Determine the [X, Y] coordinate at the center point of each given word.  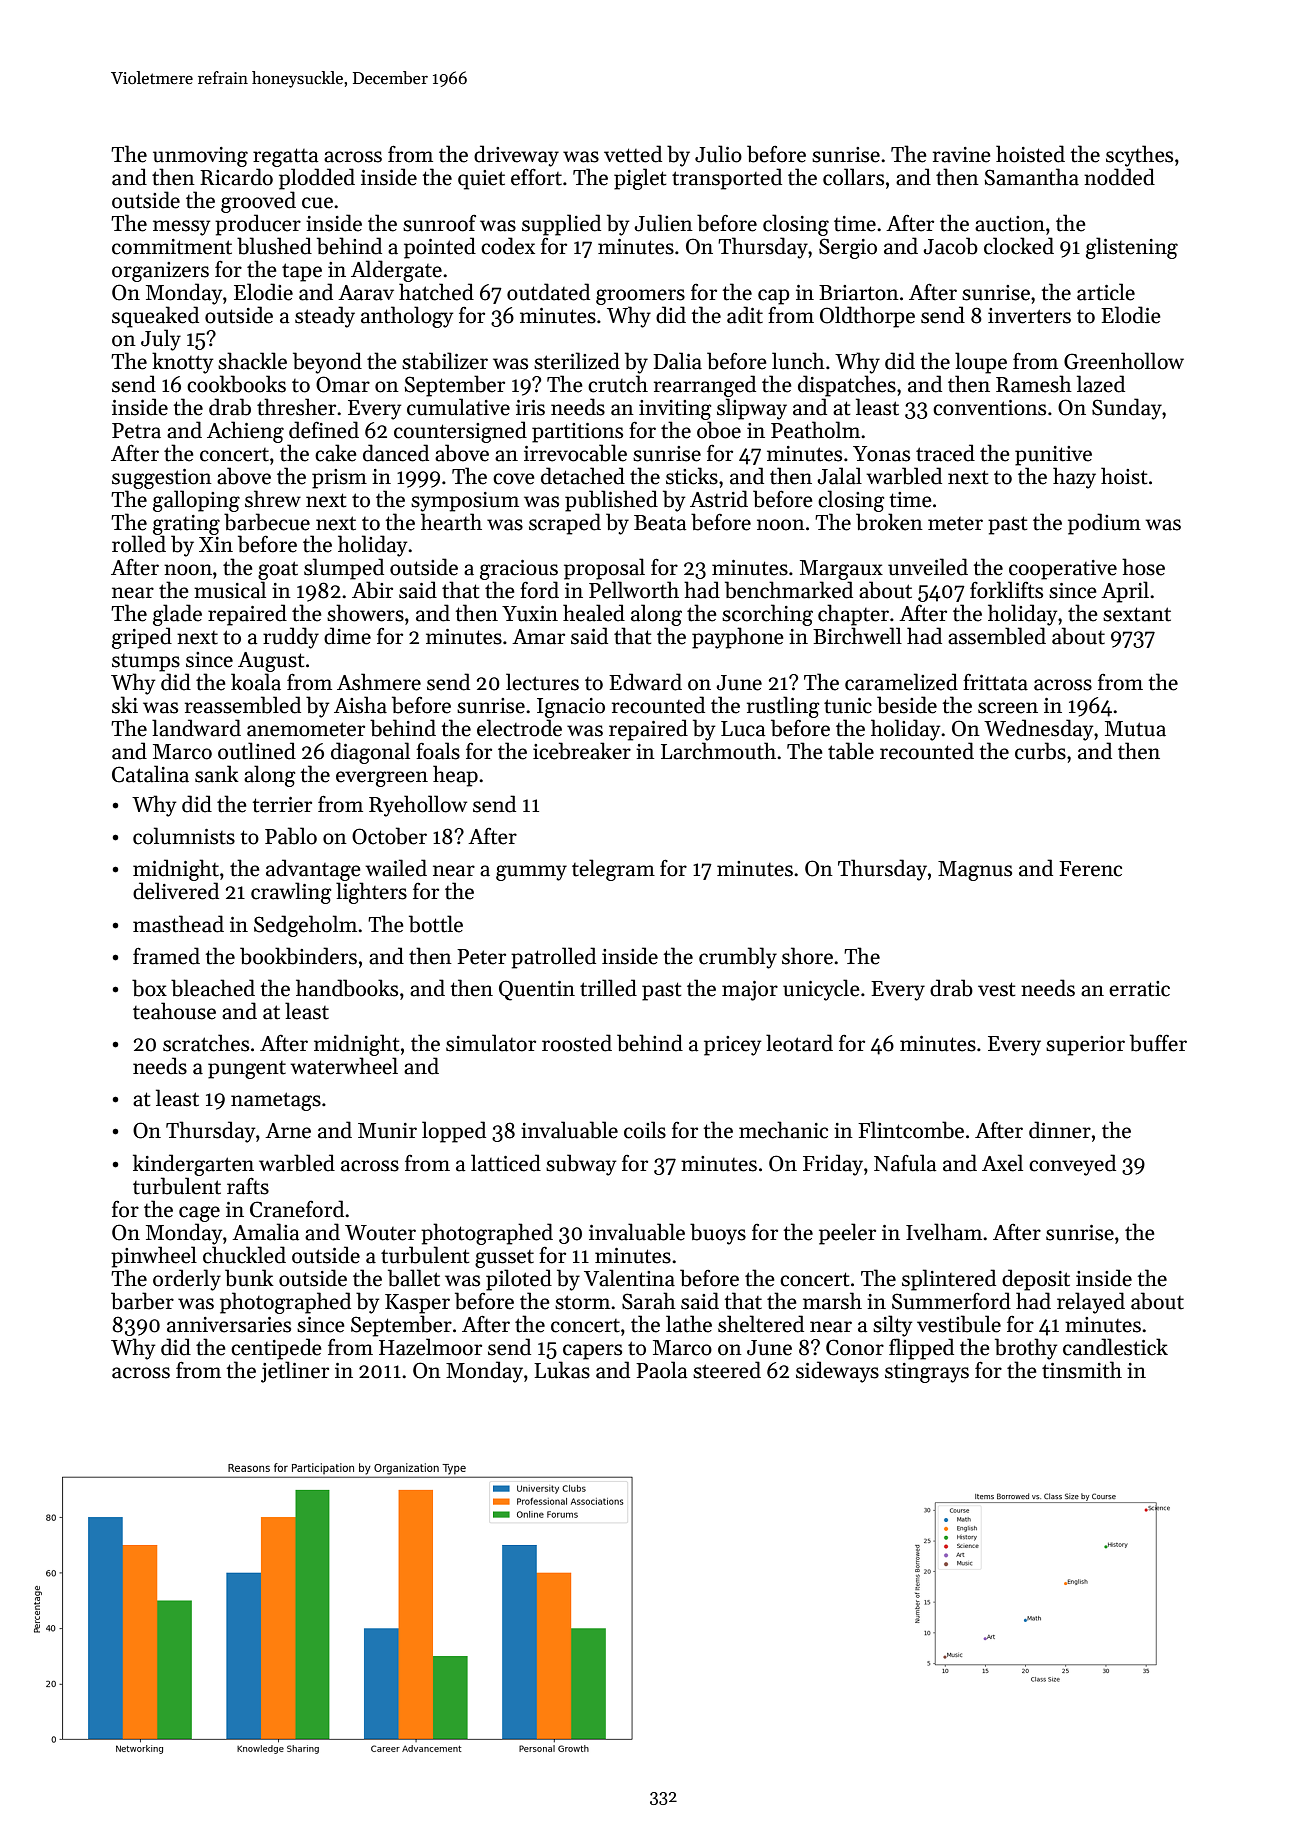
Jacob [950, 246]
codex [508, 246]
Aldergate [396, 271]
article [1106, 292]
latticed [506, 1163]
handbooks [347, 988]
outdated [548, 292]
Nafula [905, 1163]
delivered [176, 891]
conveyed [1072, 1165]
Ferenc [1090, 869]
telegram [613, 870]
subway [581, 1165]
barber [142, 1301]
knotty [182, 363]
